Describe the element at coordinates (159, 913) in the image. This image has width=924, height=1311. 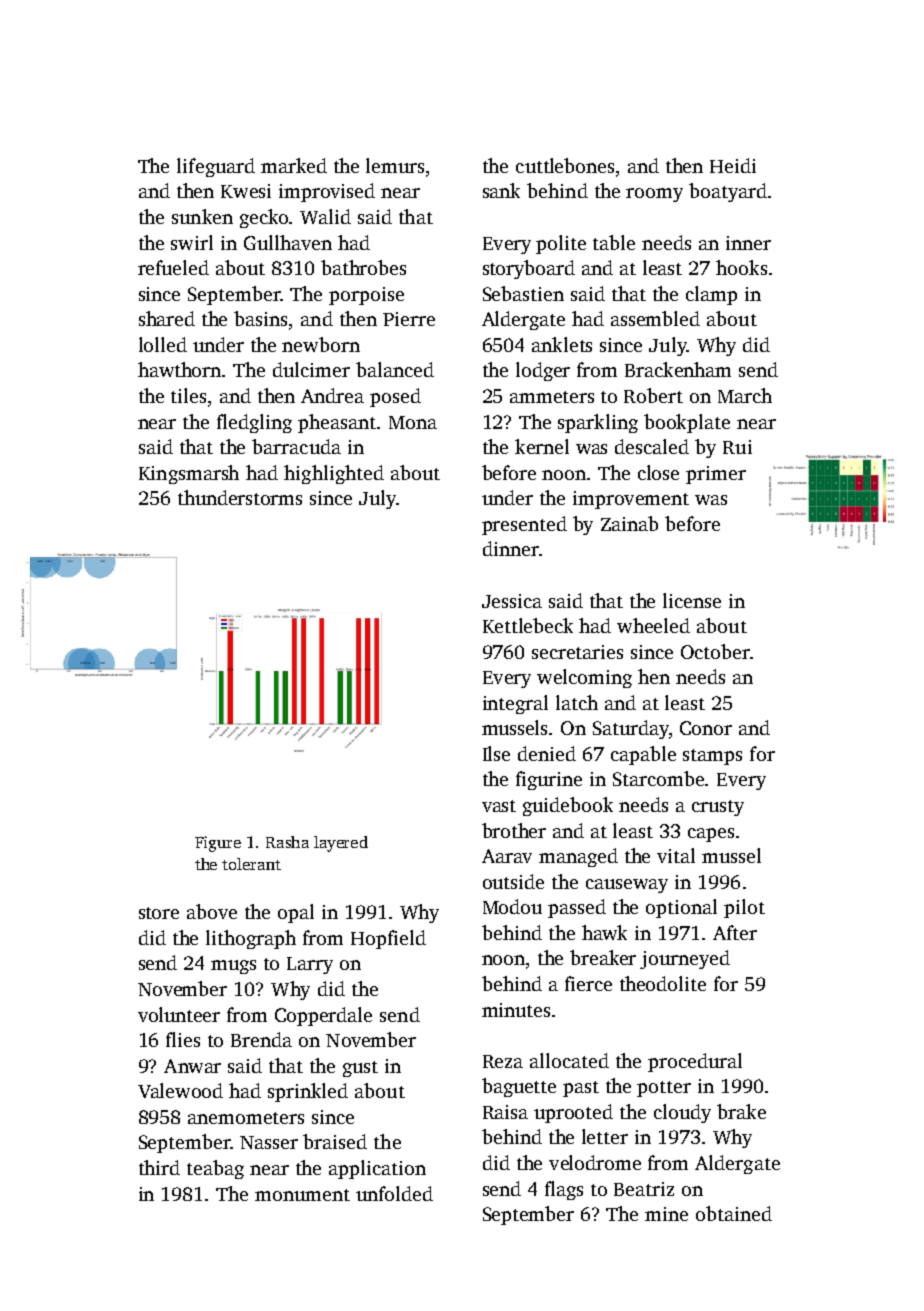
I see `store` at that location.
